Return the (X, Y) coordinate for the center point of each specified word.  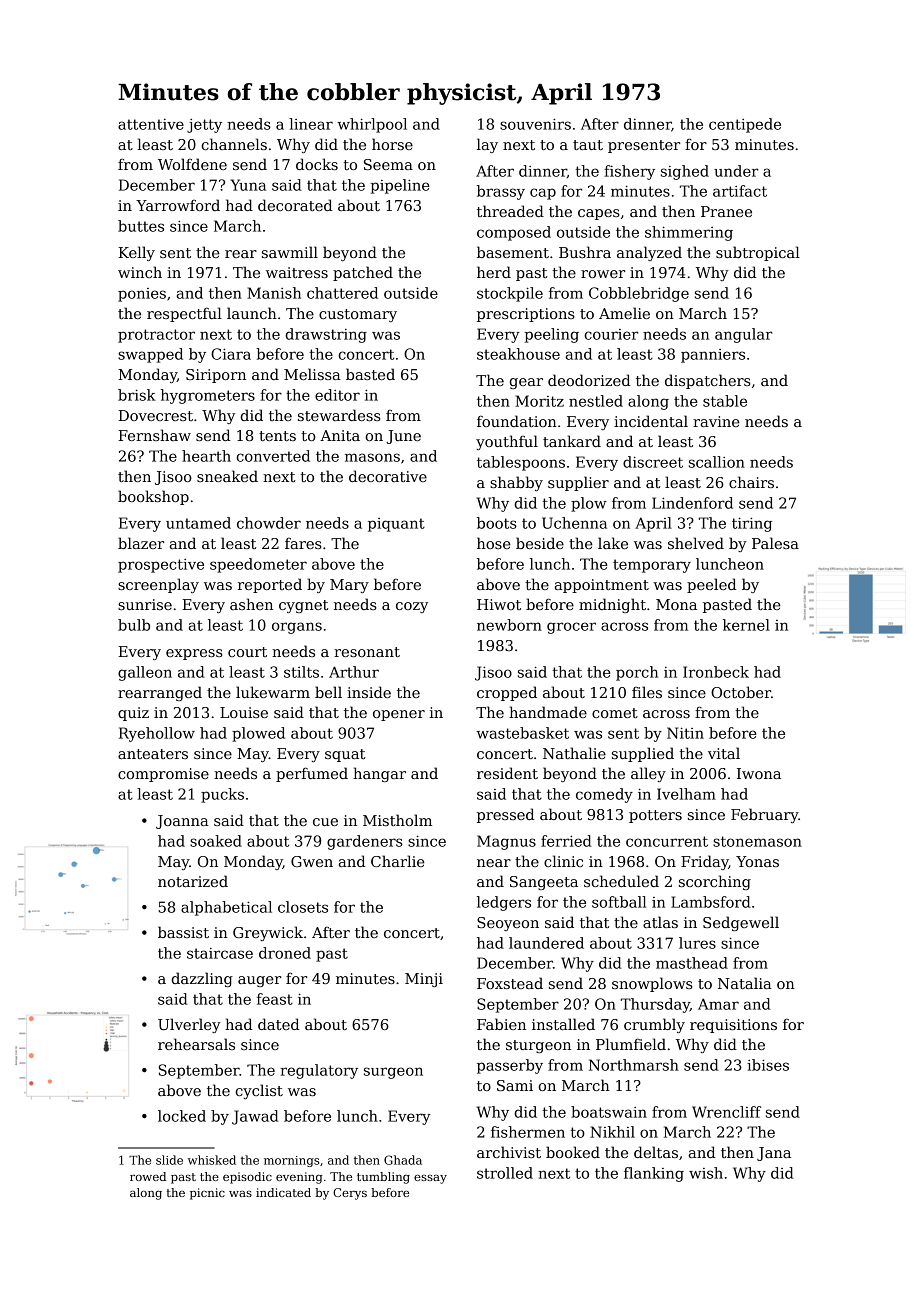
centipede (745, 125)
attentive (151, 124)
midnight (612, 605)
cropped (507, 693)
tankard (572, 441)
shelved (696, 543)
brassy (501, 192)
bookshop (153, 497)
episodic (247, 1178)
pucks (222, 795)
